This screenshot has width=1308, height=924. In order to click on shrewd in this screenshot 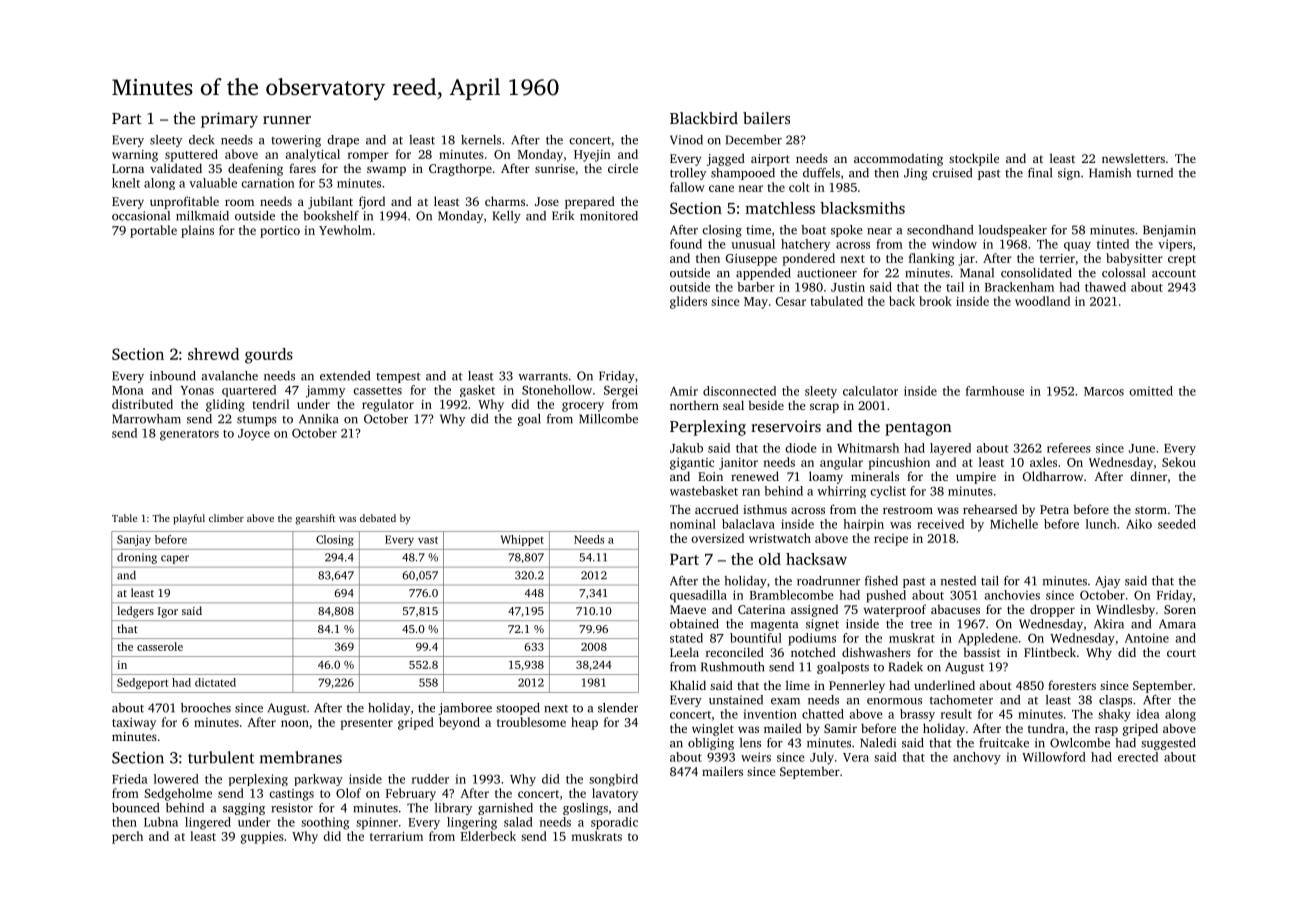, I will do `click(213, 354)`.
